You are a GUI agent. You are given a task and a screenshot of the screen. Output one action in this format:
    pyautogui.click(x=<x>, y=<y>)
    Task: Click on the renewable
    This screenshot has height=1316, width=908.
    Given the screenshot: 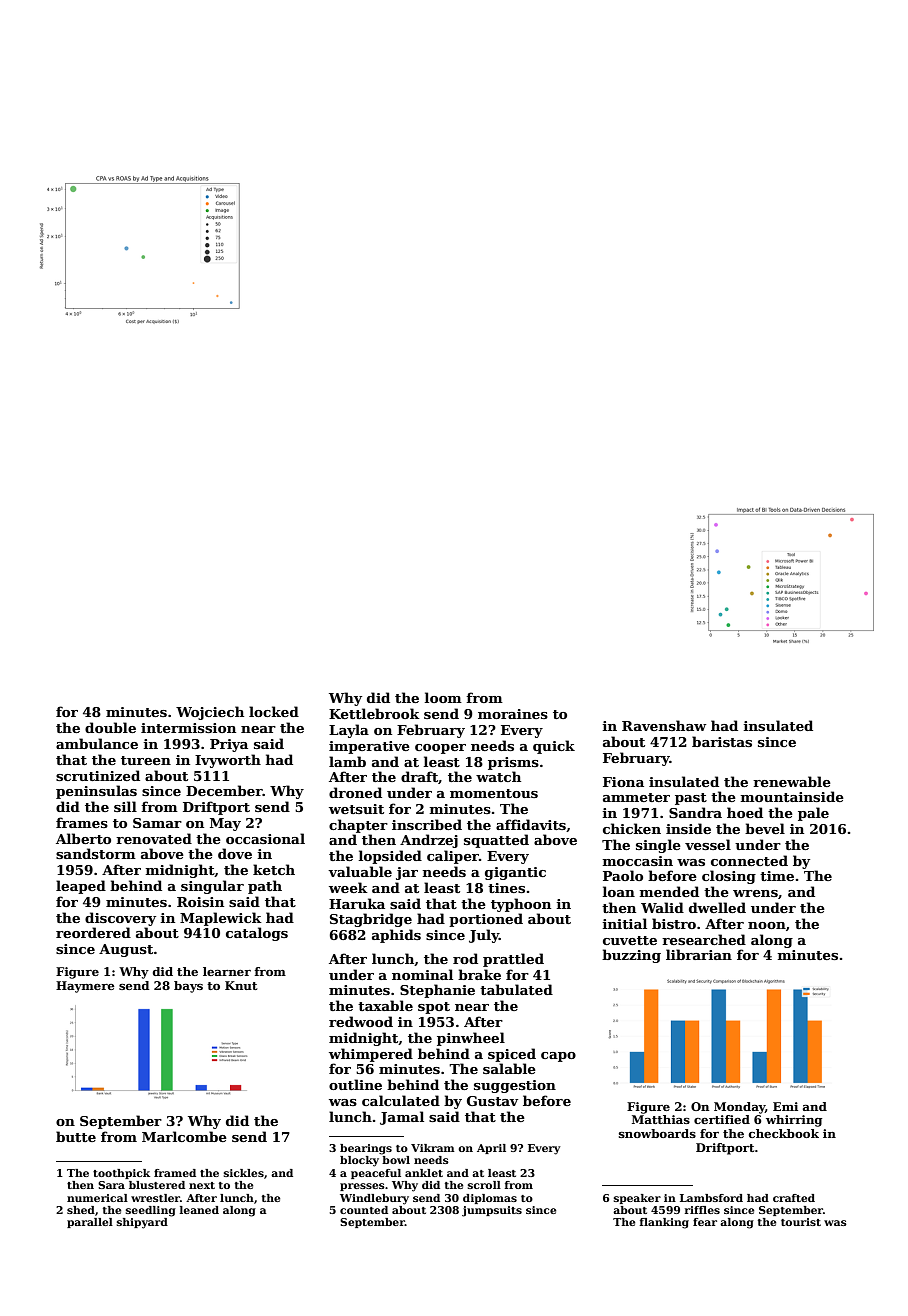 What is the action you would take?
    pyautogui.click(x=792, y=781)
